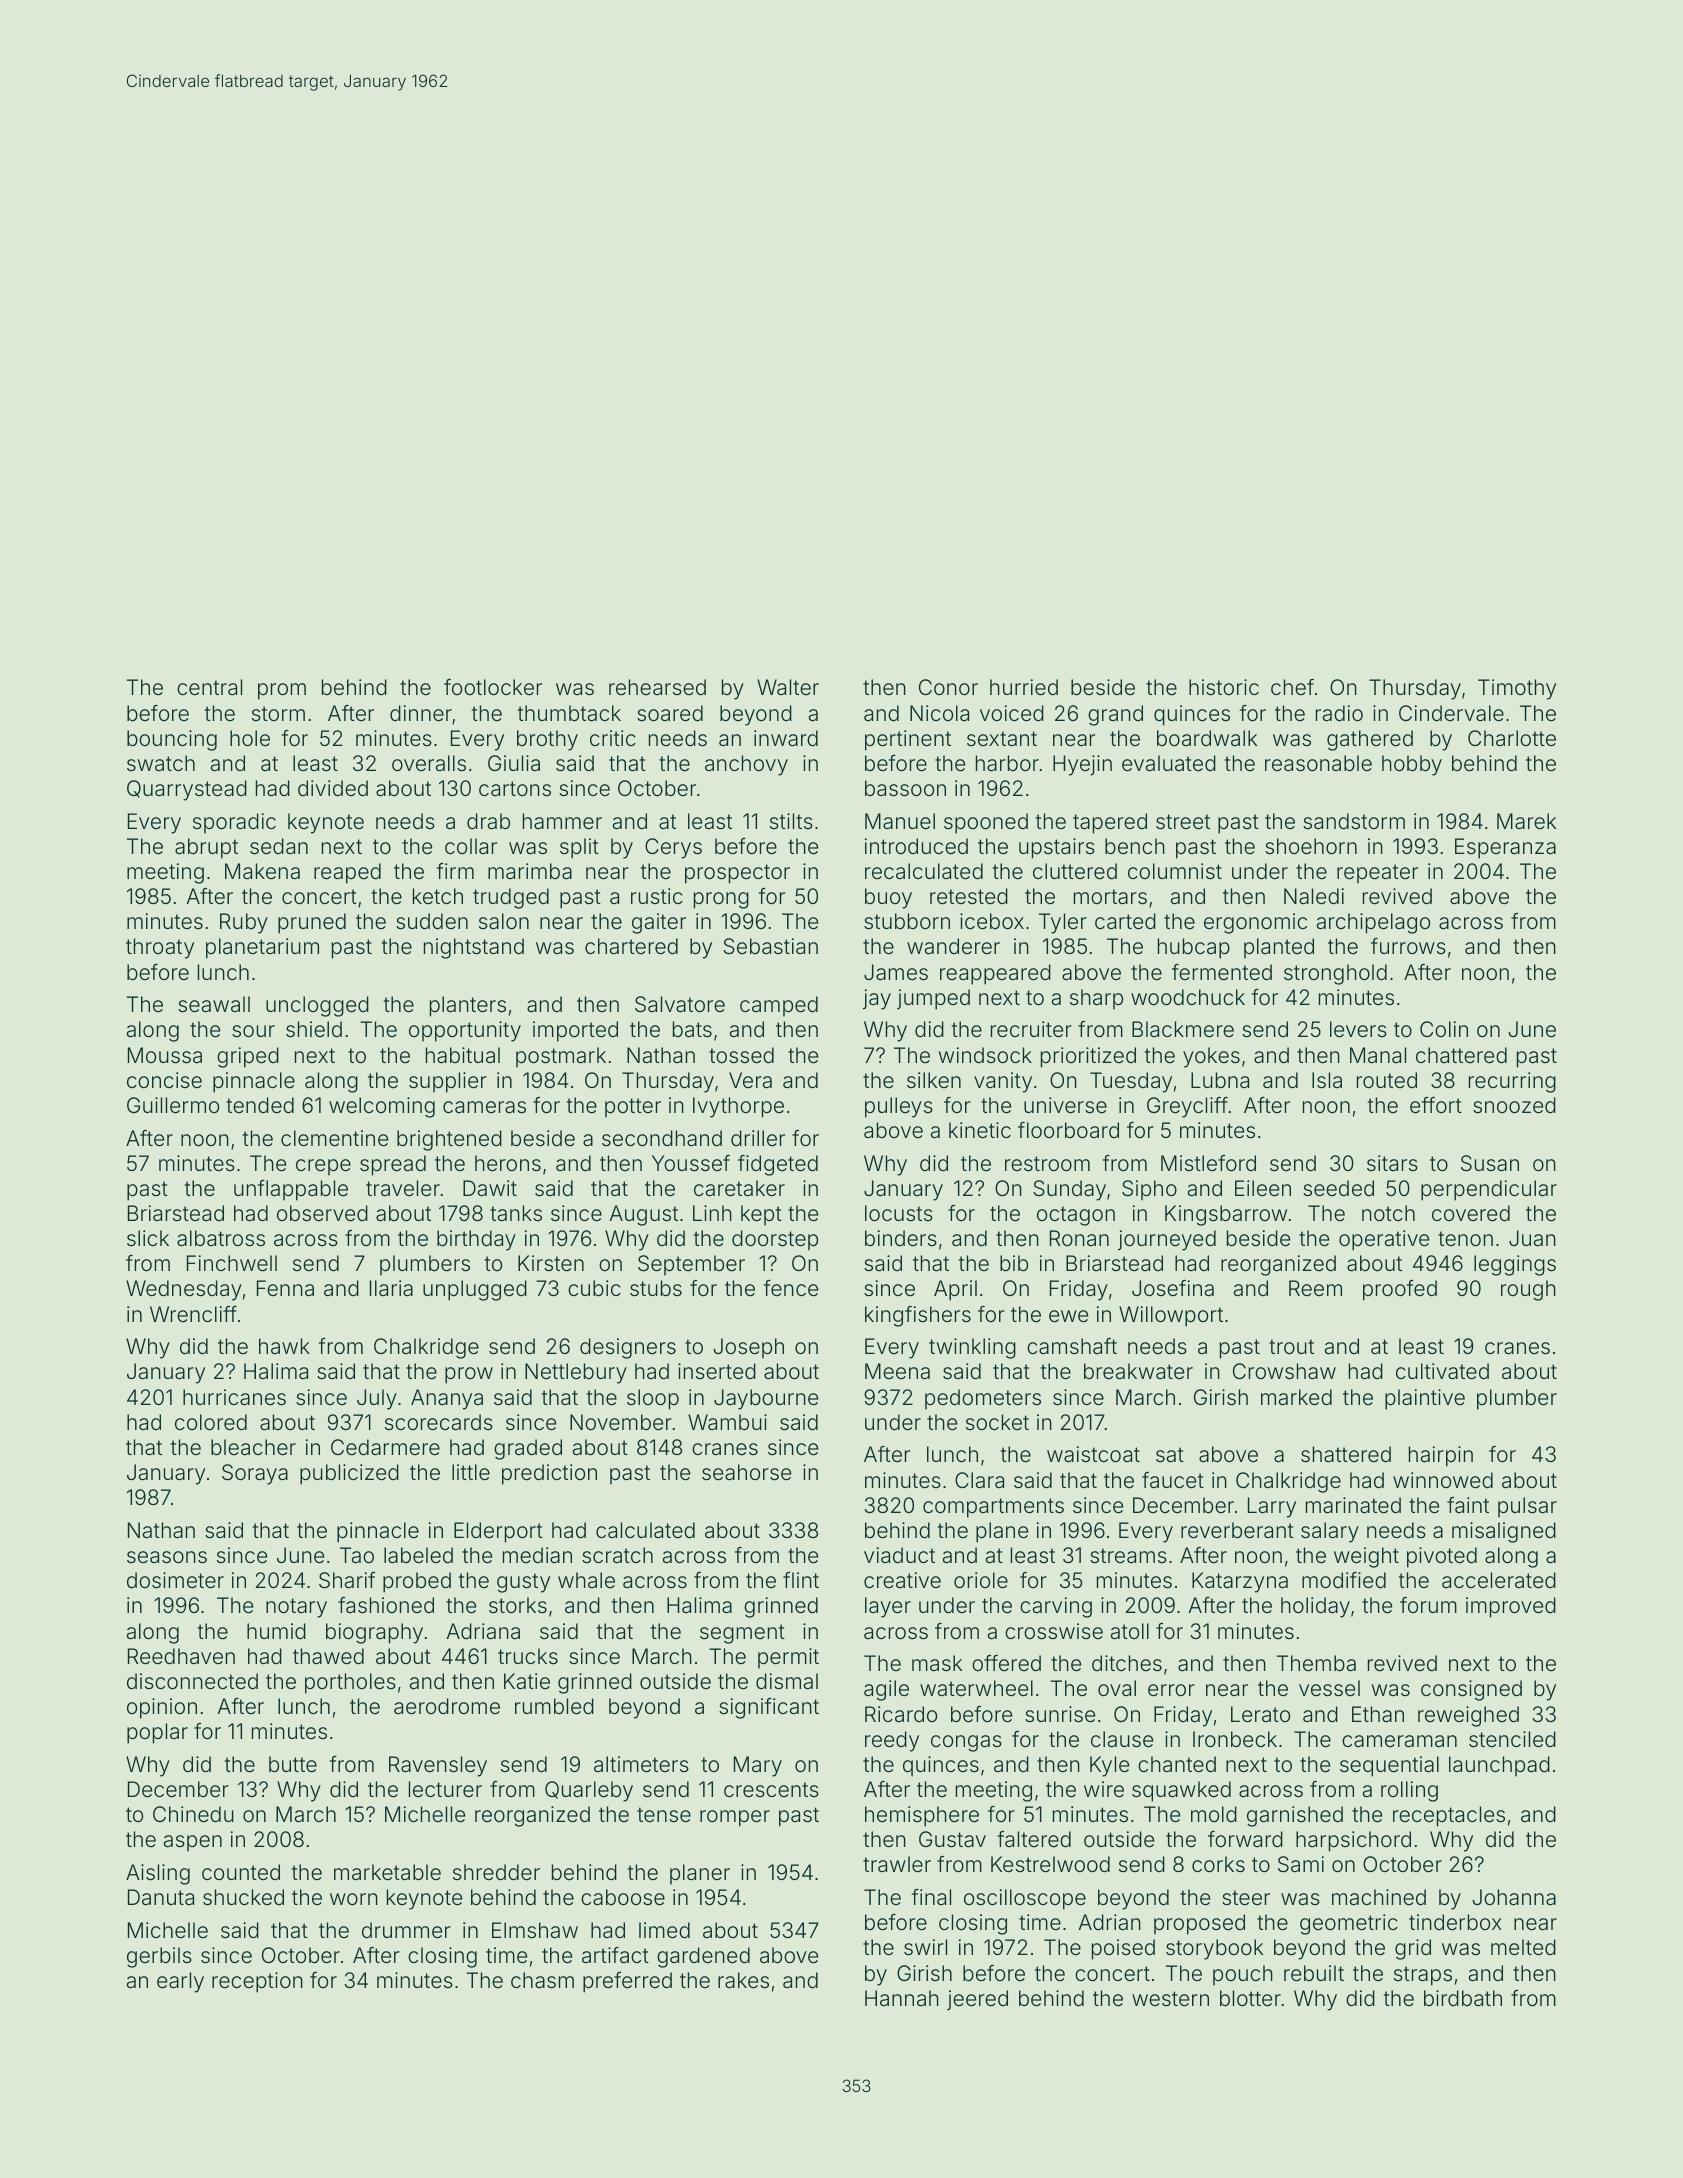 Image resolution: width=1683 pixels, height=2178 pixels. What do you see at coordinates (257, 1982) in the image?
I see `reception` at bounding box center [257, 1982].
